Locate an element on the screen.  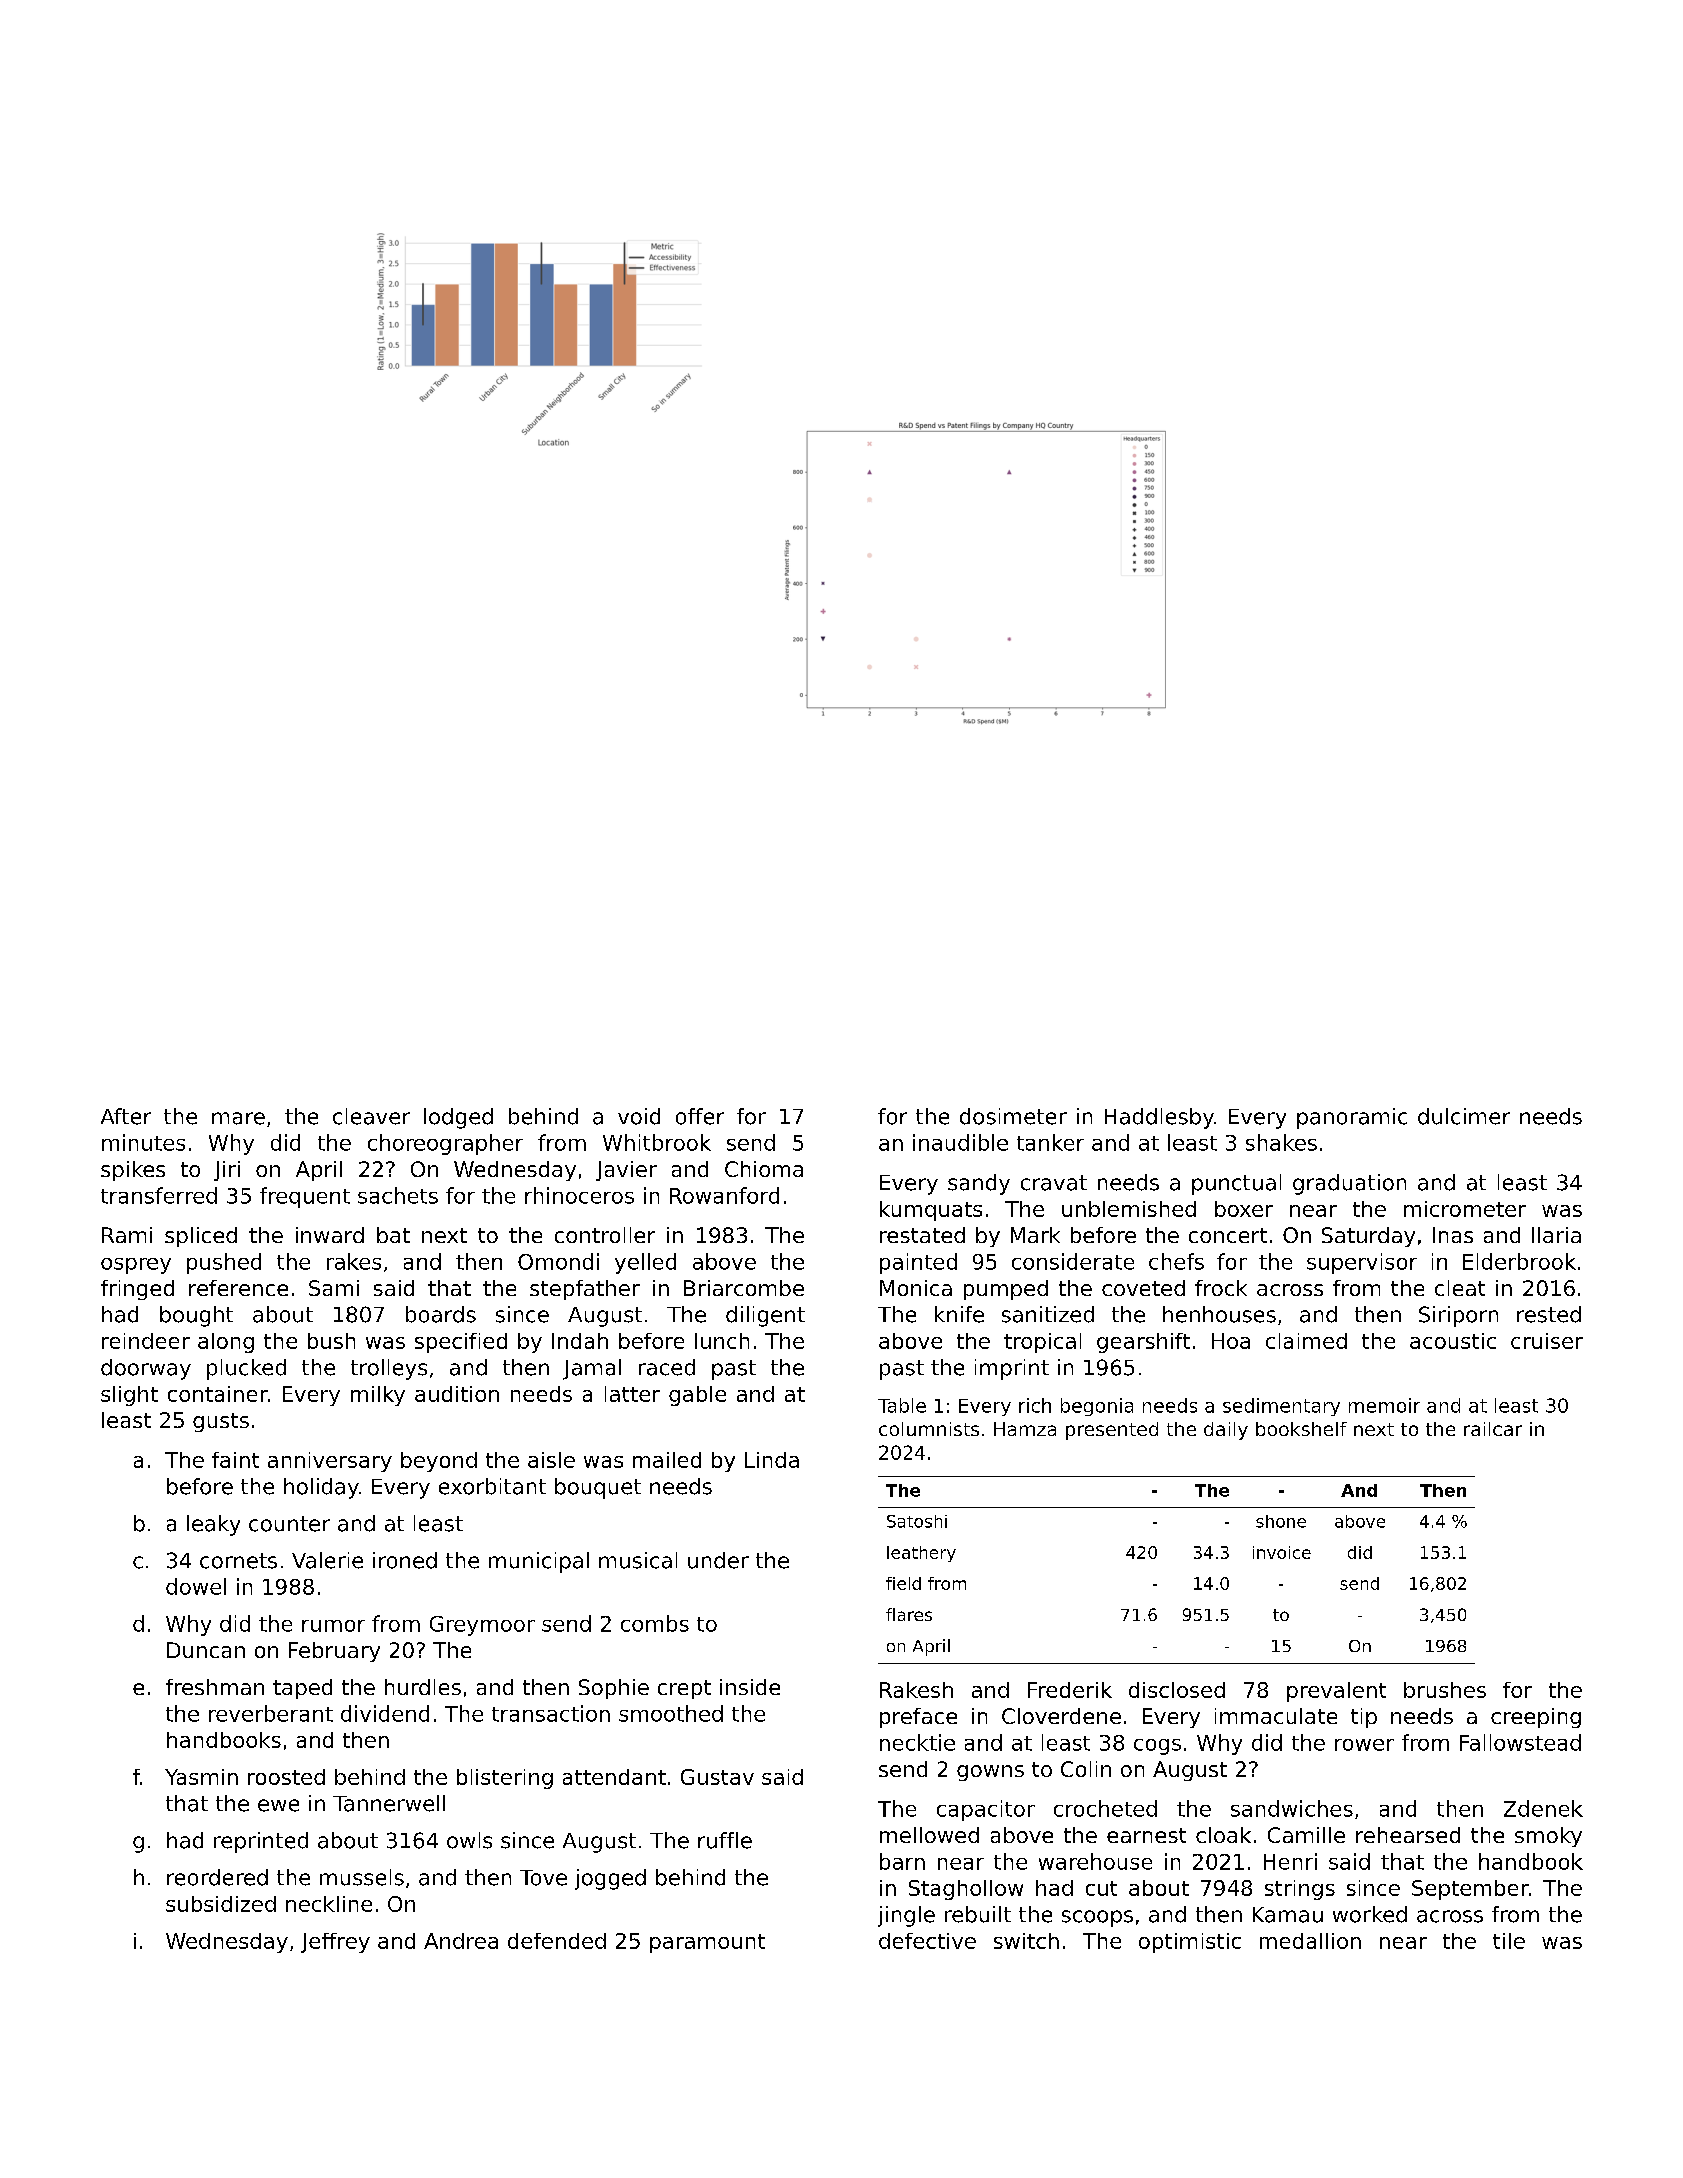
lodged is located at coordinates (458, 1118).
